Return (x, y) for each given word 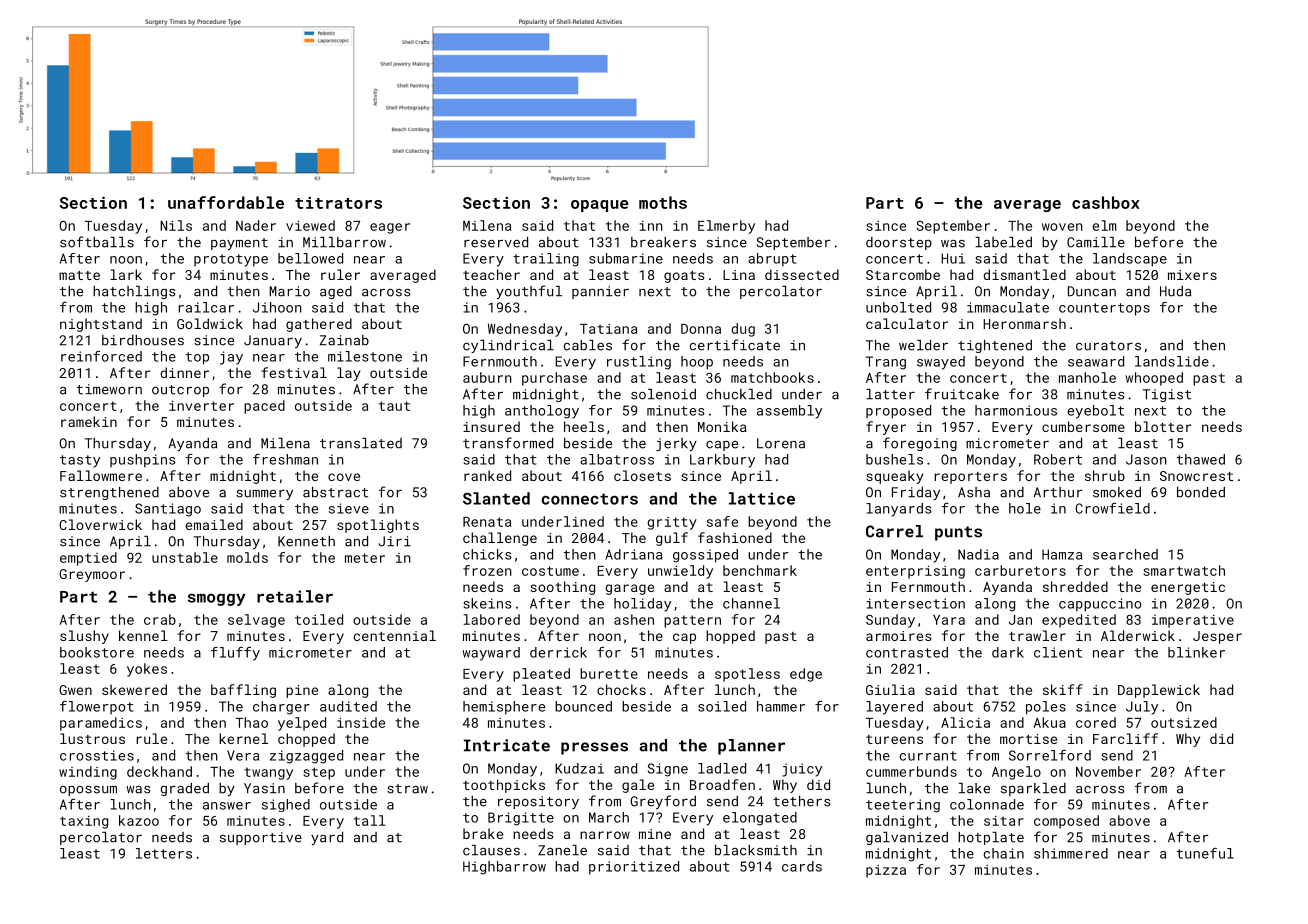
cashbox (1106, 202)
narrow (605, 835)
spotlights (378, 526)
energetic (1188, 588)
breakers (663, 242)
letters (164, 853)
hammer (781, 706)
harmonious (1016, 410)
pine (302, 691)
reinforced (101, 356)
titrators (338, 203)
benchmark (760, 570)
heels (584, 426)
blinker (1196, 652)
